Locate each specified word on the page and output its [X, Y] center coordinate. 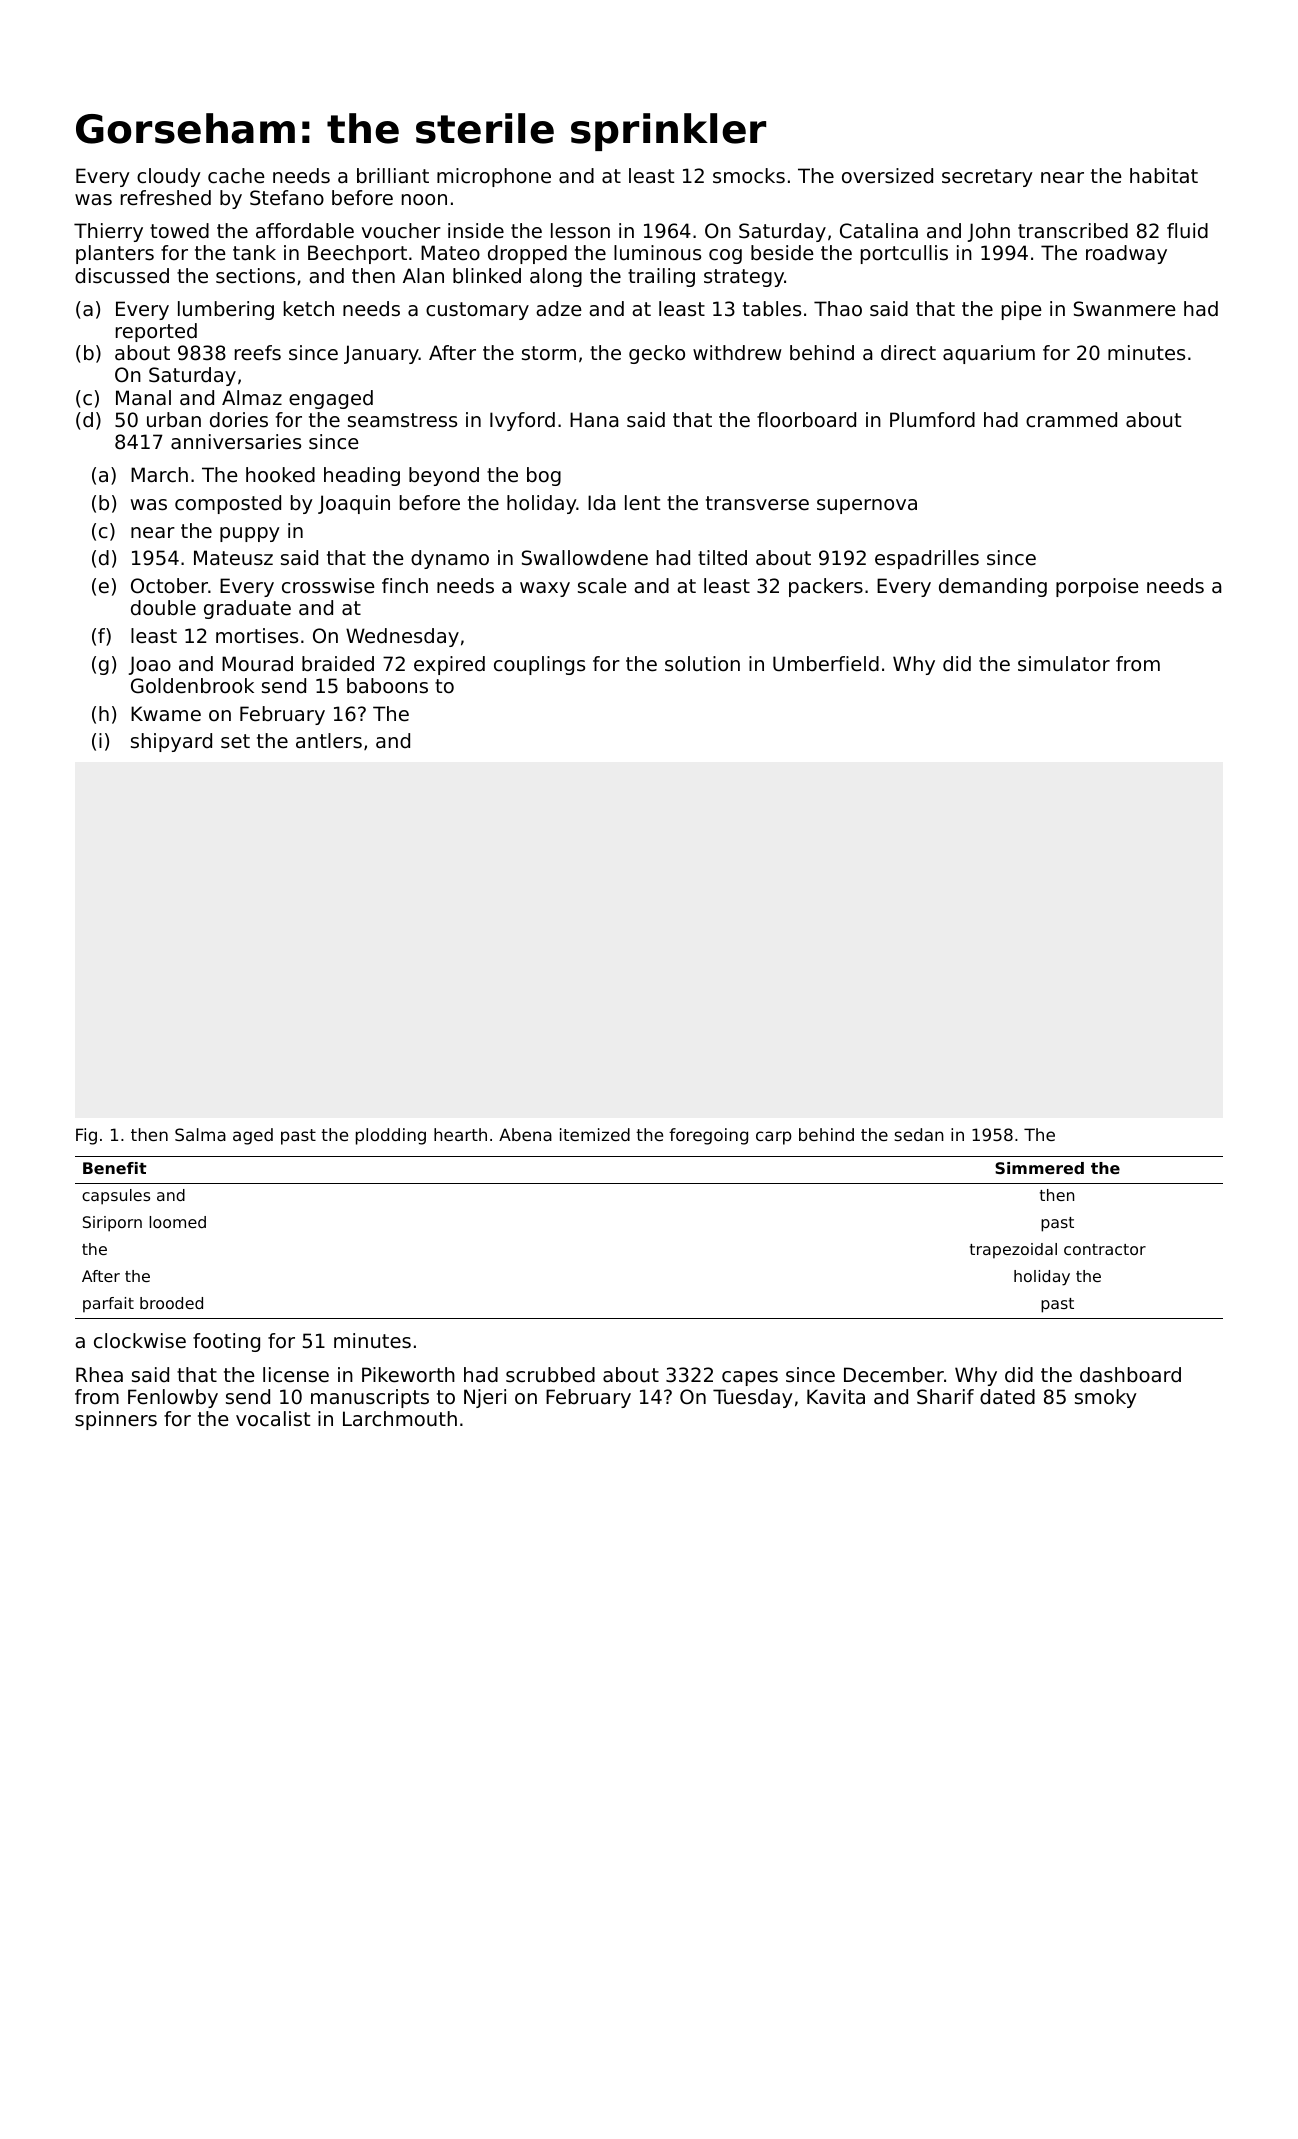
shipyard [171, 742]
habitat [1164, 176]
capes [750, 1378]
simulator [1064, 664]
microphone [494, 177]
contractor [1105, 1249]
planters [115, 254]
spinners [116, 1420]
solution [702, 664]
